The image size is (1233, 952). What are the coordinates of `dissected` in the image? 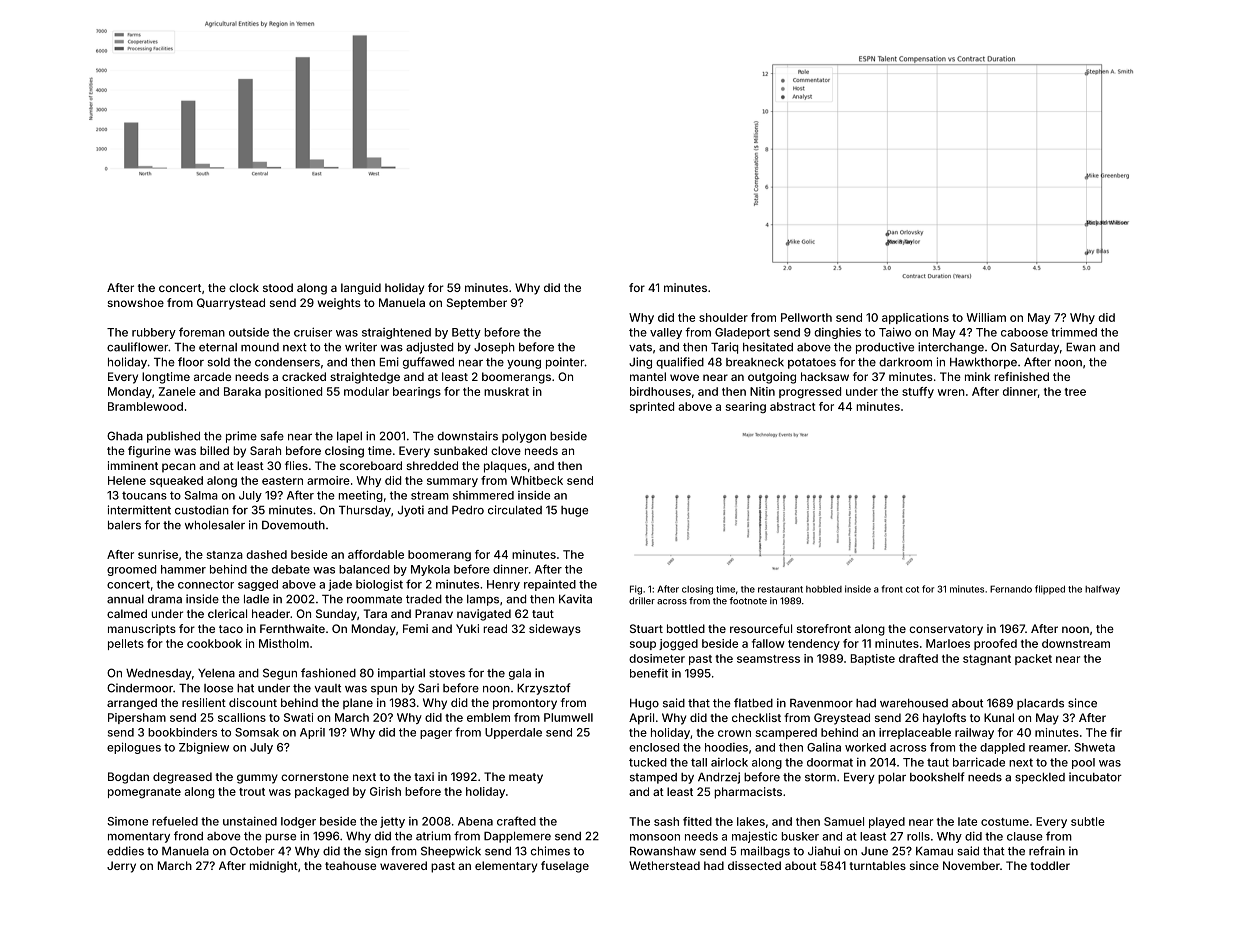 It's located at (754, 865).
